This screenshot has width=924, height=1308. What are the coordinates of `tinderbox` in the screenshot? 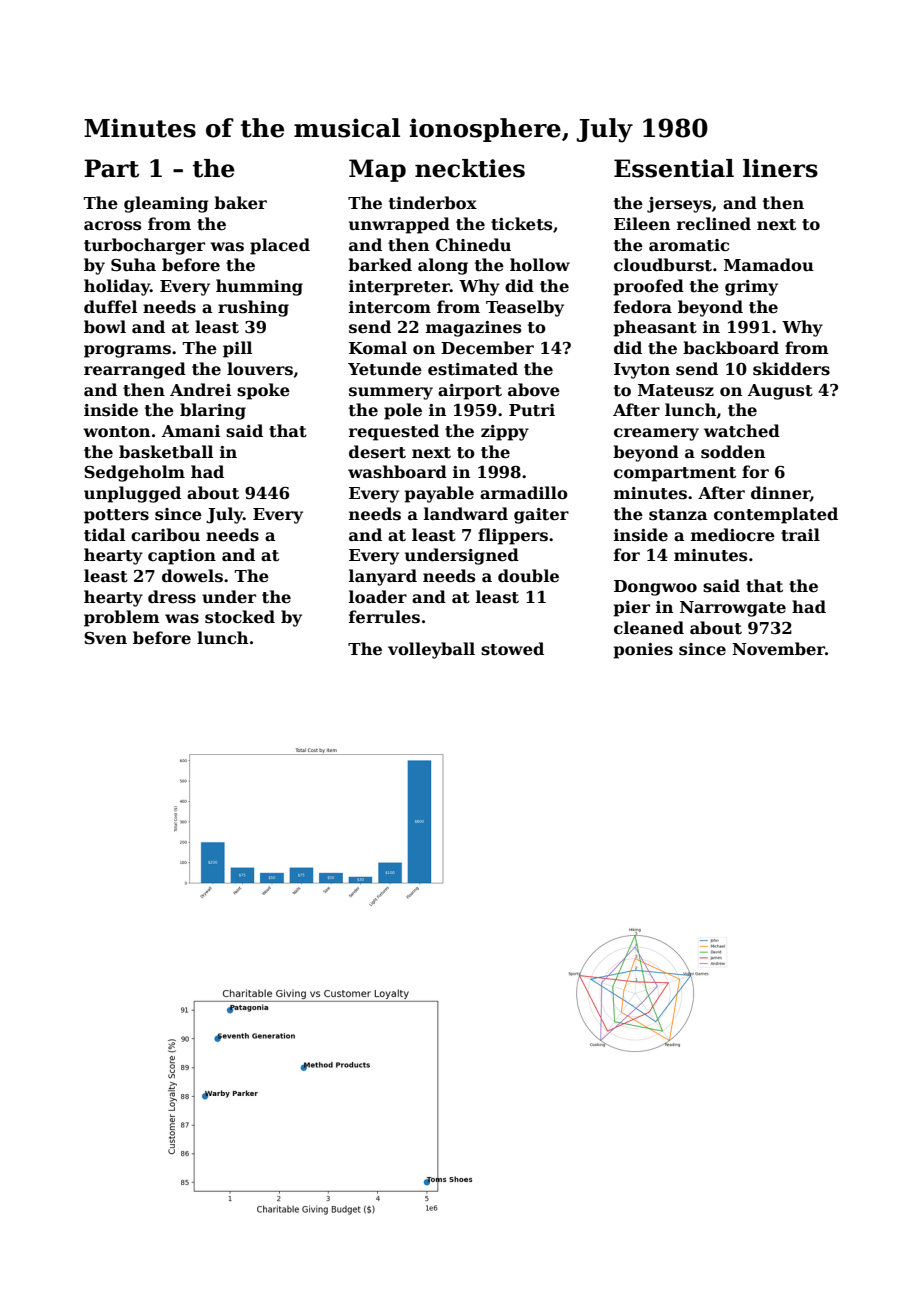 It's located at (433, 203).
